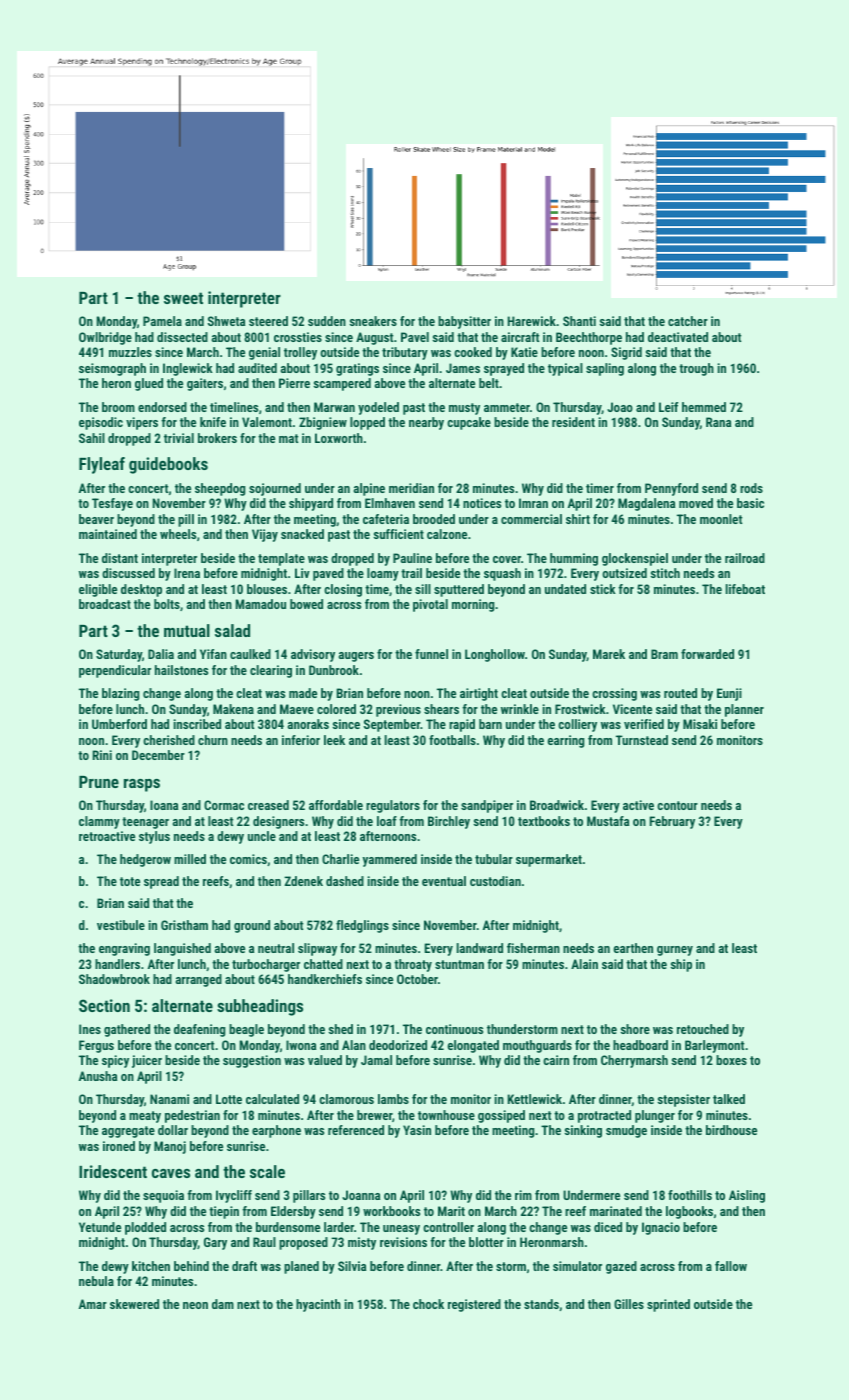 This screenshot has height=1400, width=849. I want to click on catcher, so click(688, 321).
